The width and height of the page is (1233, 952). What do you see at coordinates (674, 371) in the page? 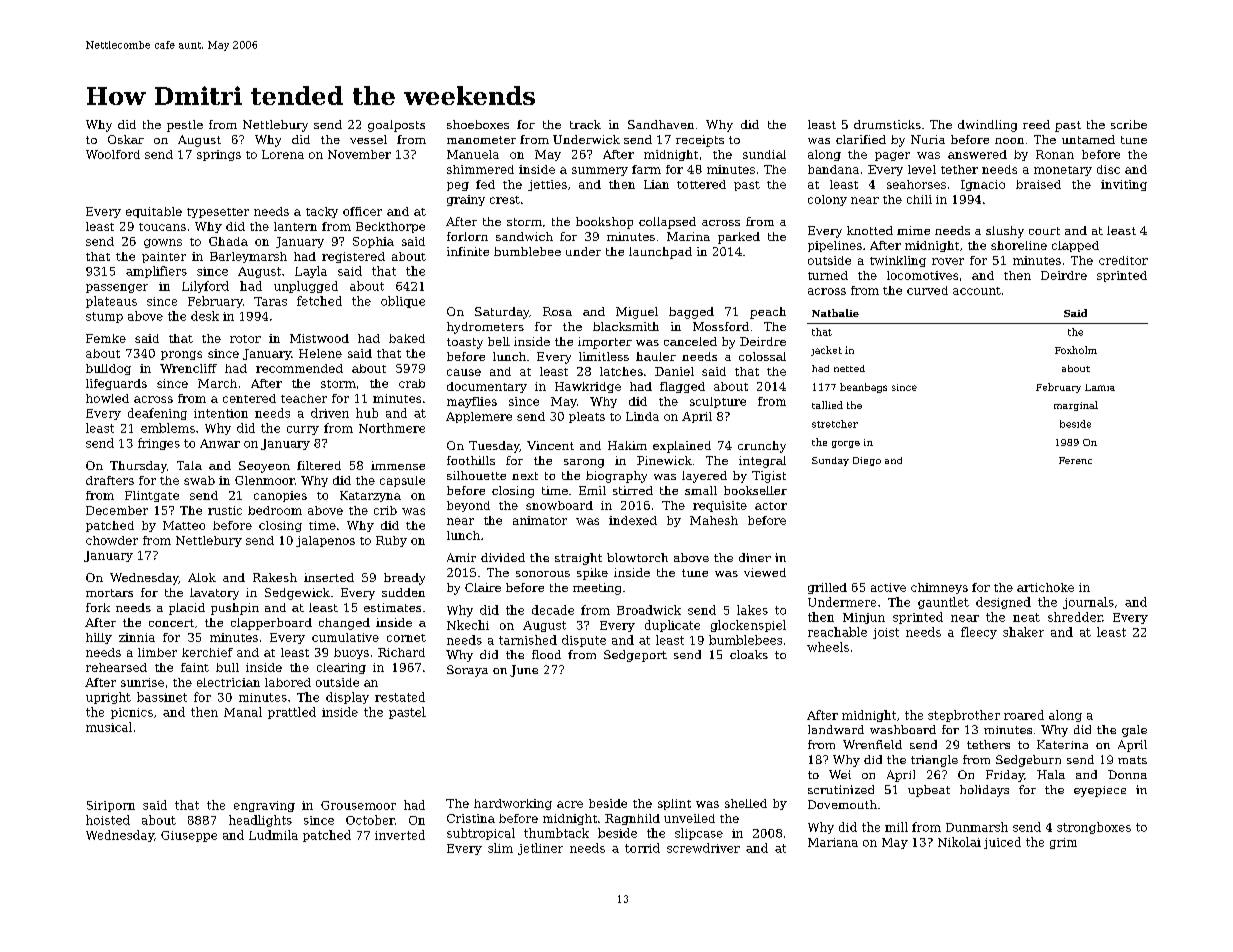
I see `Daniel` at bounding box center [674, 371].
